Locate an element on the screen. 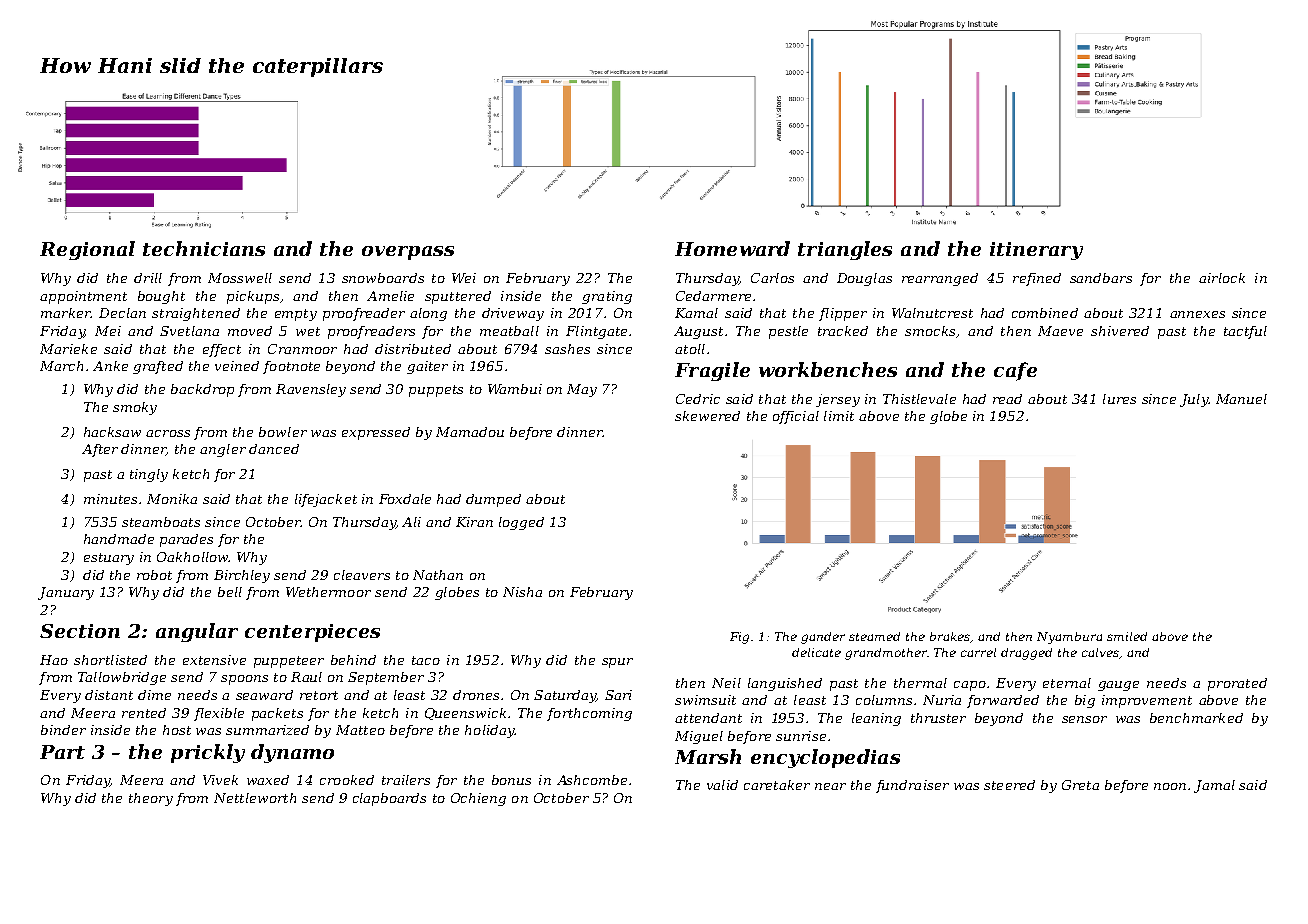 This screenshot has width=1308, height=924. steered is located at coordinates (1009, 785).
